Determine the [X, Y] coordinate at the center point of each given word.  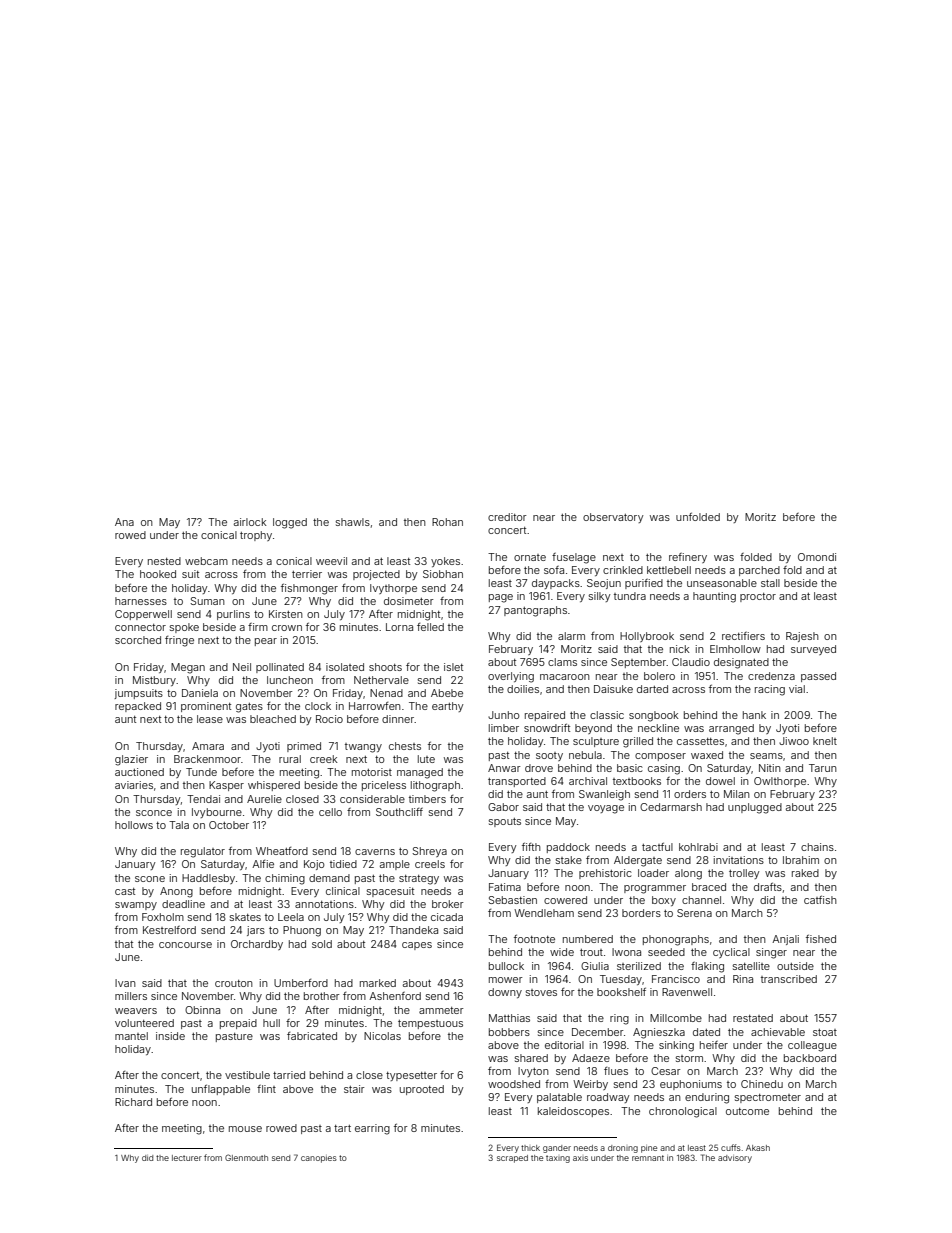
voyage [606, 809]
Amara [208, 746]
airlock [250, 522]
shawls [353, 522]
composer [660, 757]
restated [753, 1018]
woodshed [514, 1084]
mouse [245, 1129]
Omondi [817, 557]
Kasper [226, 786]
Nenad [386, 693]
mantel [131, 1036]
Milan [737, 794]
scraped [512, 1159]
